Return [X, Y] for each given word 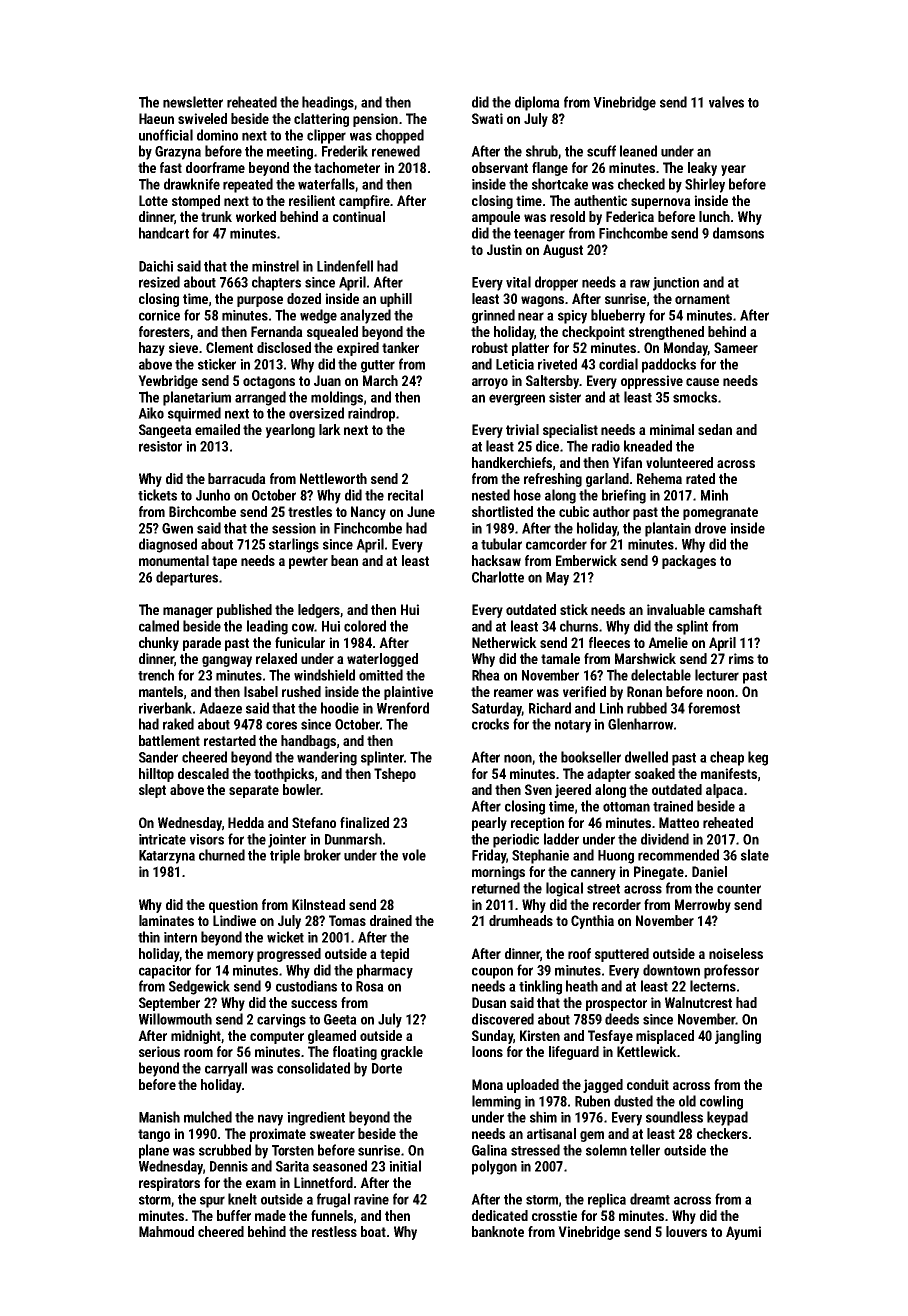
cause [702, 382]
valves [726, 102]
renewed [396, 151]
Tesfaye [610, 1037]
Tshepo [395, 775]
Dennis [229, 1166]
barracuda [237, 478]
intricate [162, 839]
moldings [337, 398]
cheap [727, 758]
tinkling [540, 987]
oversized [316, 413]
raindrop [371, 414]
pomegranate [720, 513]
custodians [306, 986]
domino [217, 135]
